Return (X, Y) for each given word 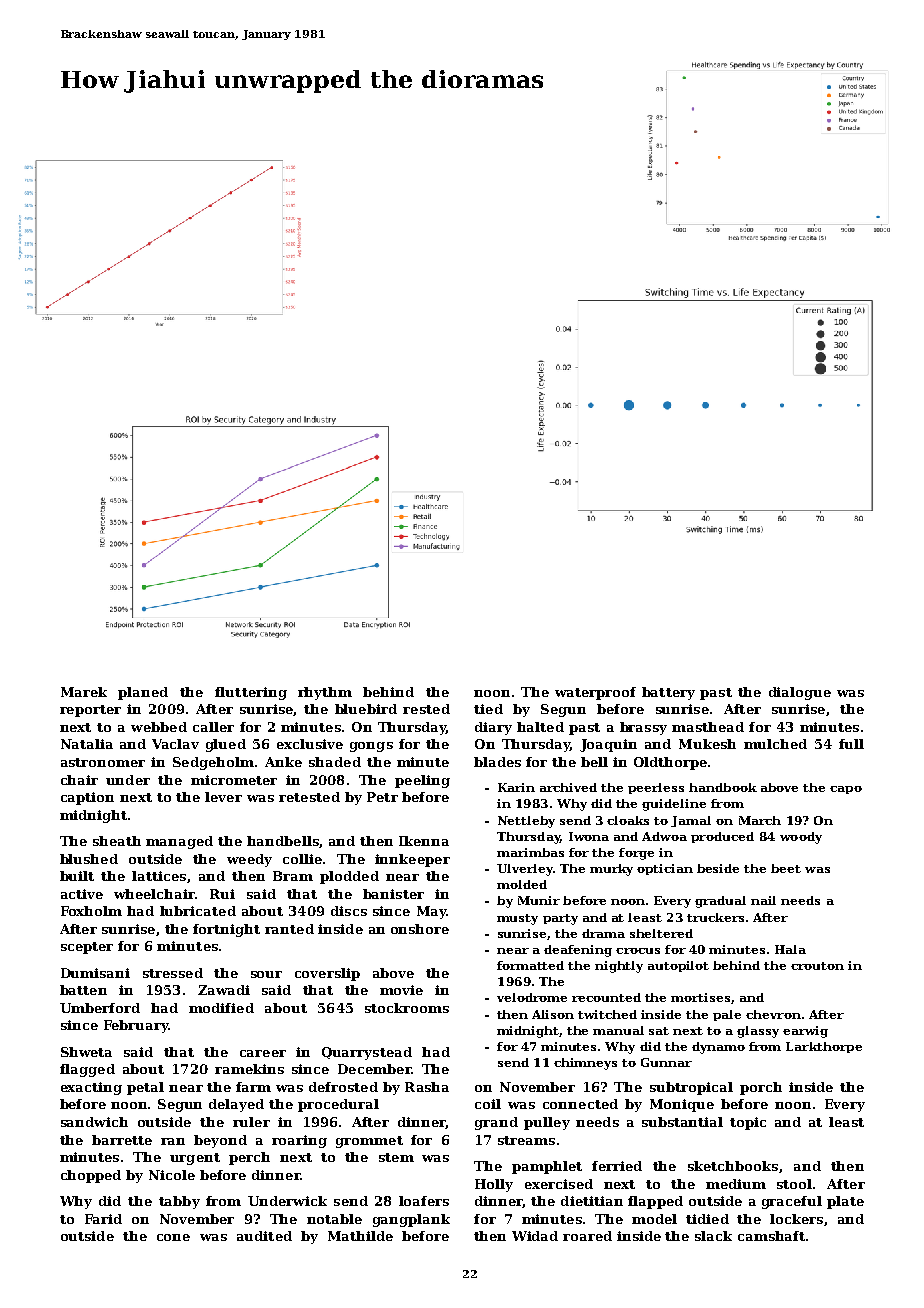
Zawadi (224, 990)
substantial (682, 1122)
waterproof (595, 693)
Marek (84, 692)
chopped (91, 1176)
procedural (338, 1105)
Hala (790, 949)
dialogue (800, 693)
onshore (420, 929)
